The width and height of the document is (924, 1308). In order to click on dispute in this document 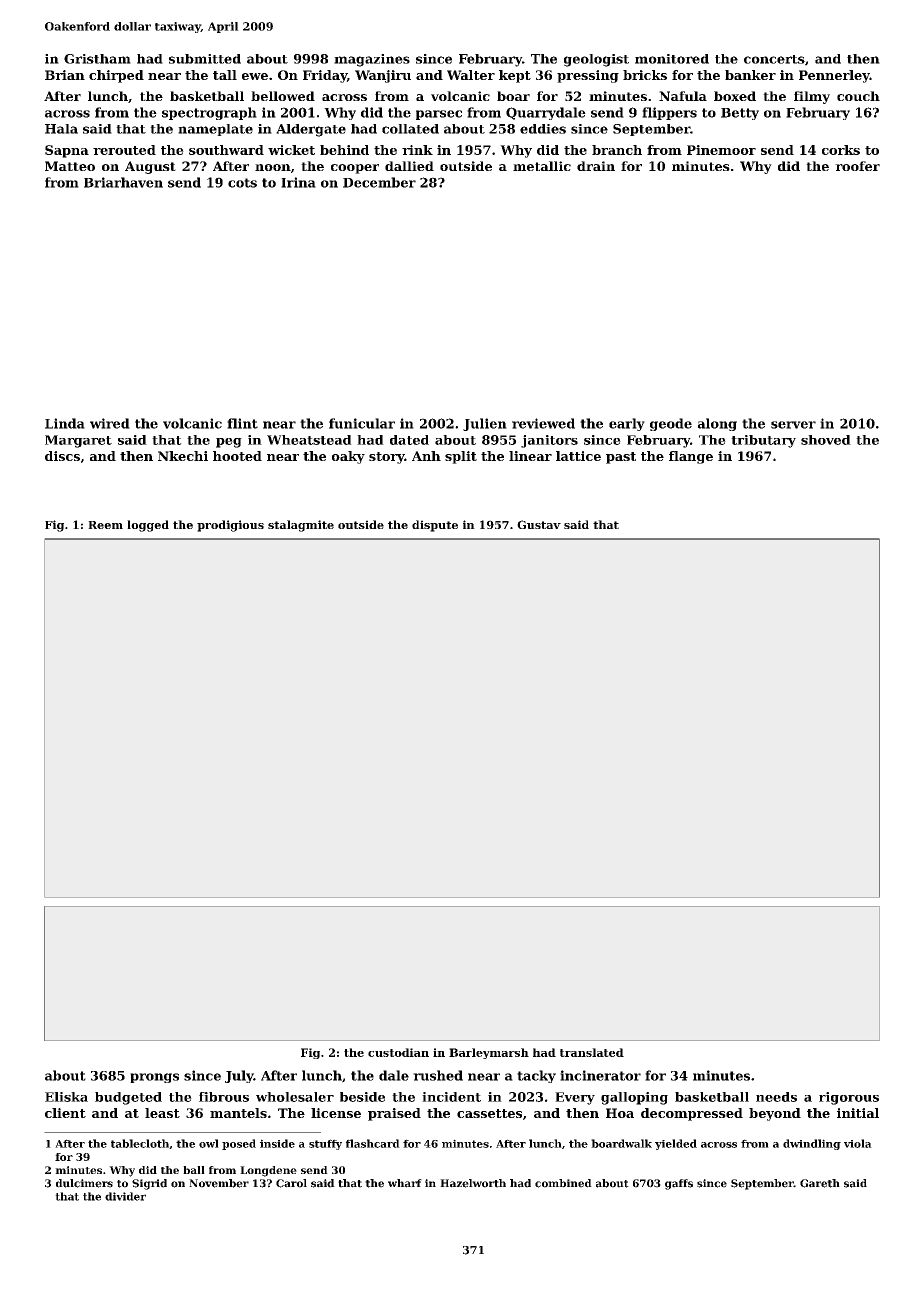, I will do `click(435, 526)`.
